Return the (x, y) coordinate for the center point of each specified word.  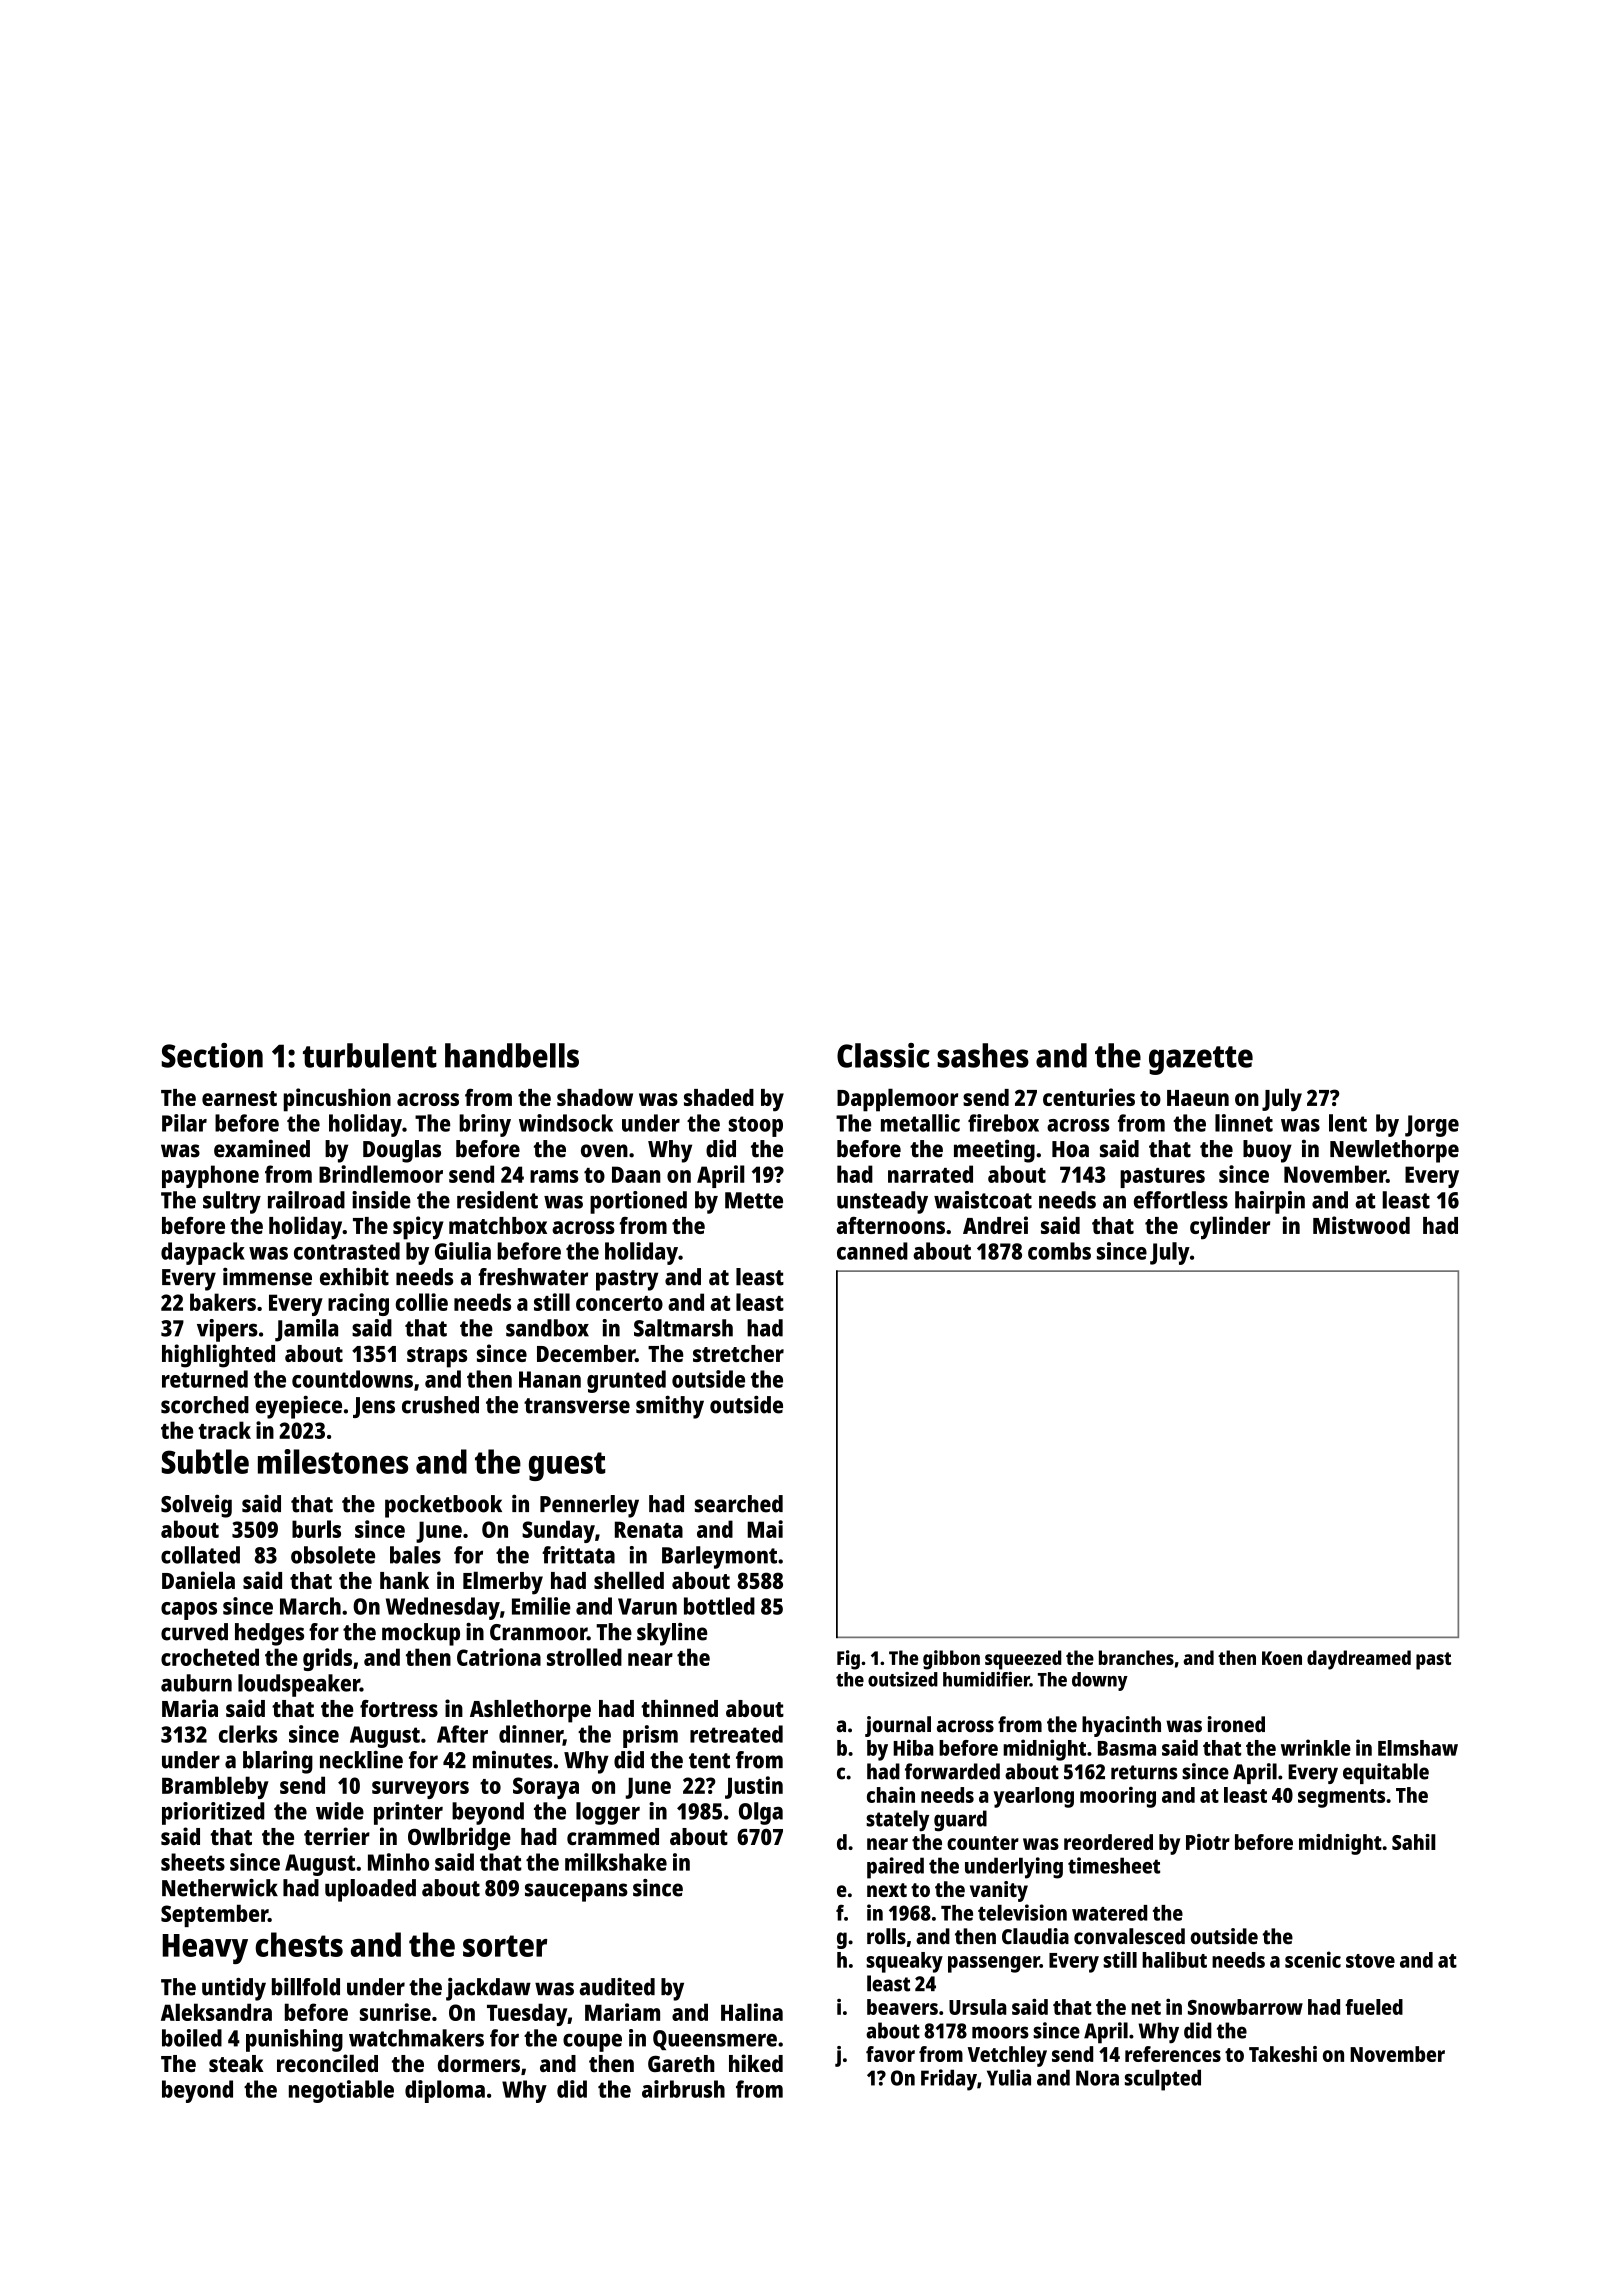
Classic (883, 1055)
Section (212, 1055)
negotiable (341, 2091)
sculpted (1163, 2080)
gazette (1201, 1060)
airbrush (683, 2089)
